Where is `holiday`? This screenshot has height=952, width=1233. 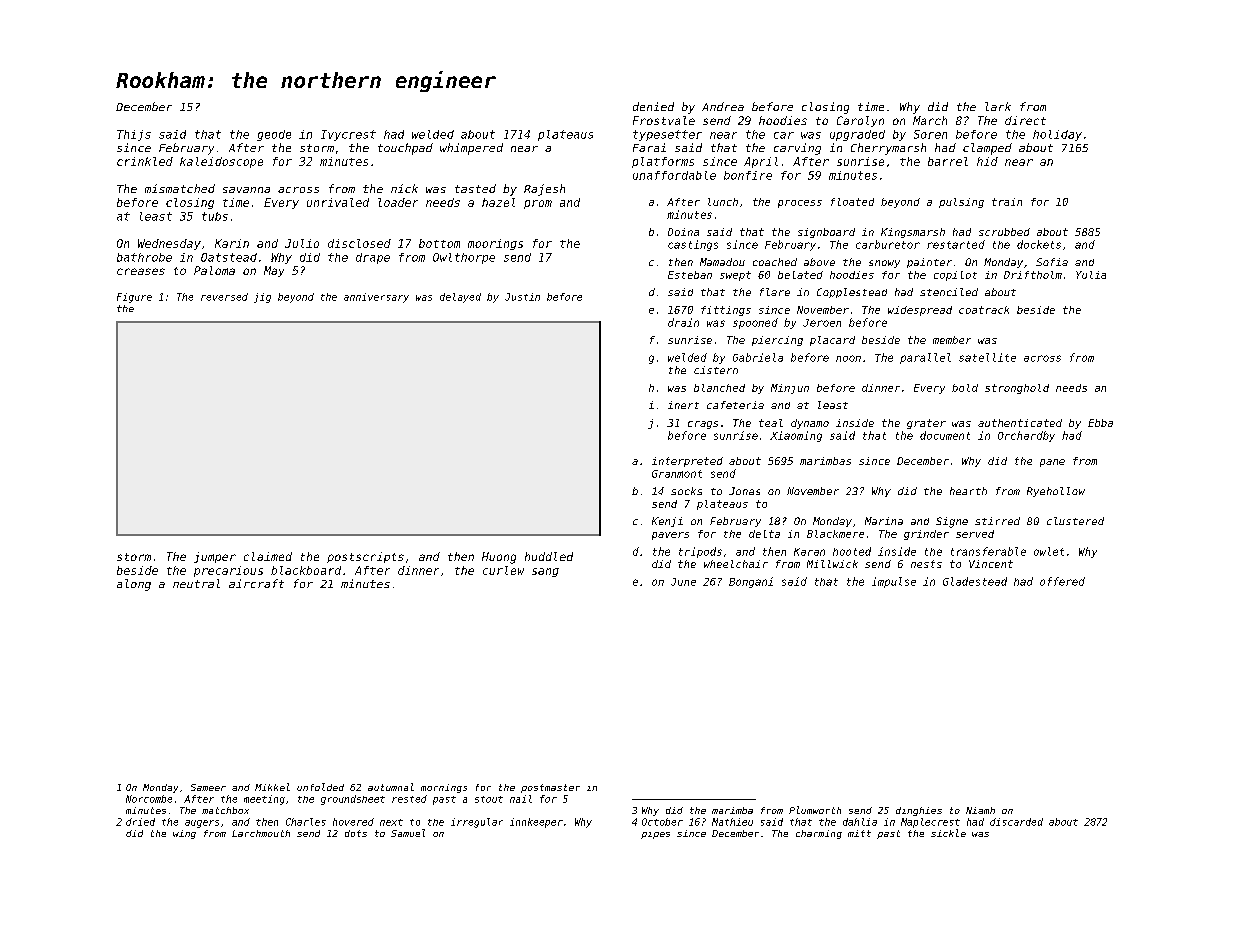 holiday is located at coordinates (1057, 135).
